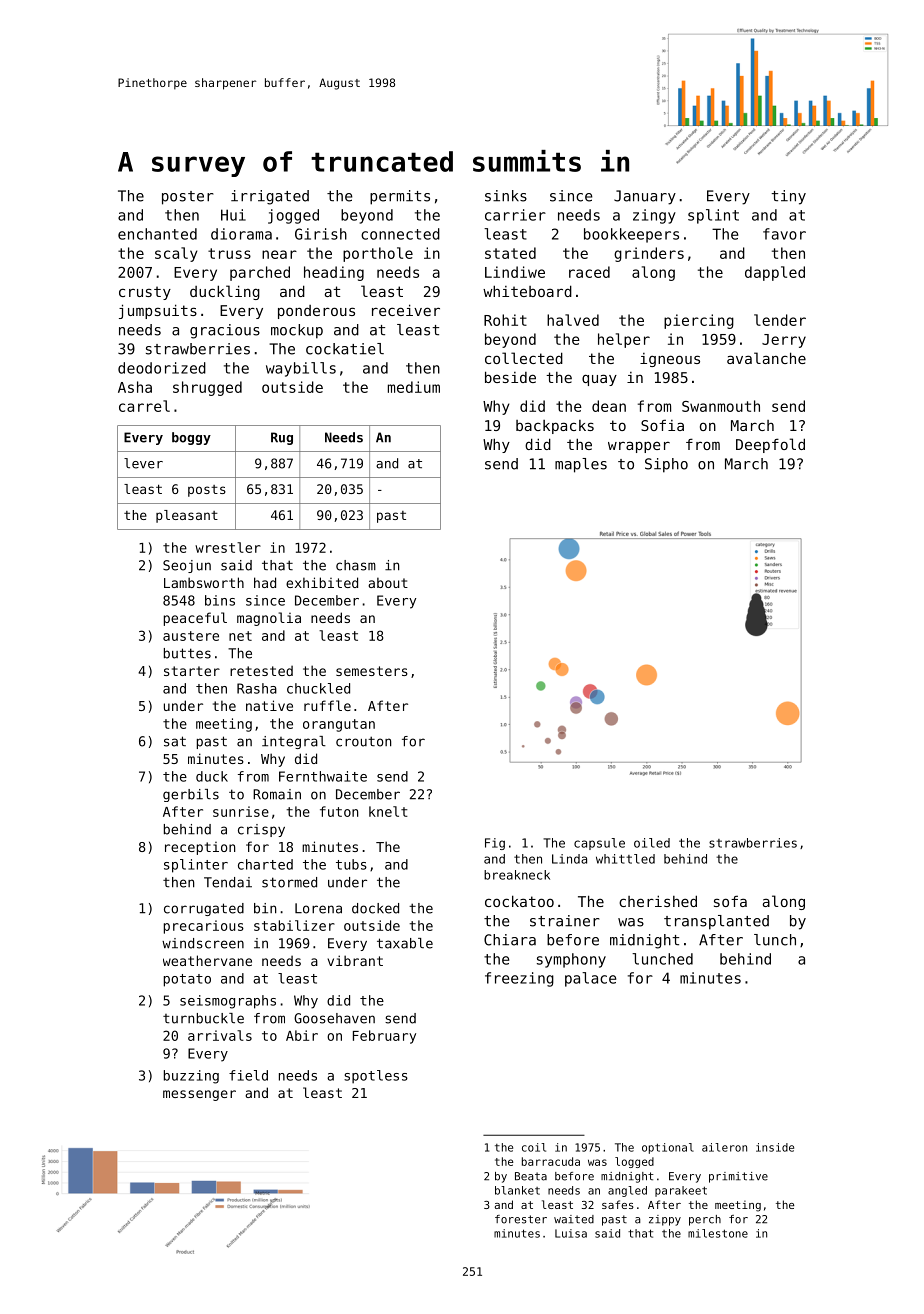 This page has height=1314, width=924. What do you see at coordinates (775, 273) in the page?
I see `dappled` at bounding box center [775, 273].
